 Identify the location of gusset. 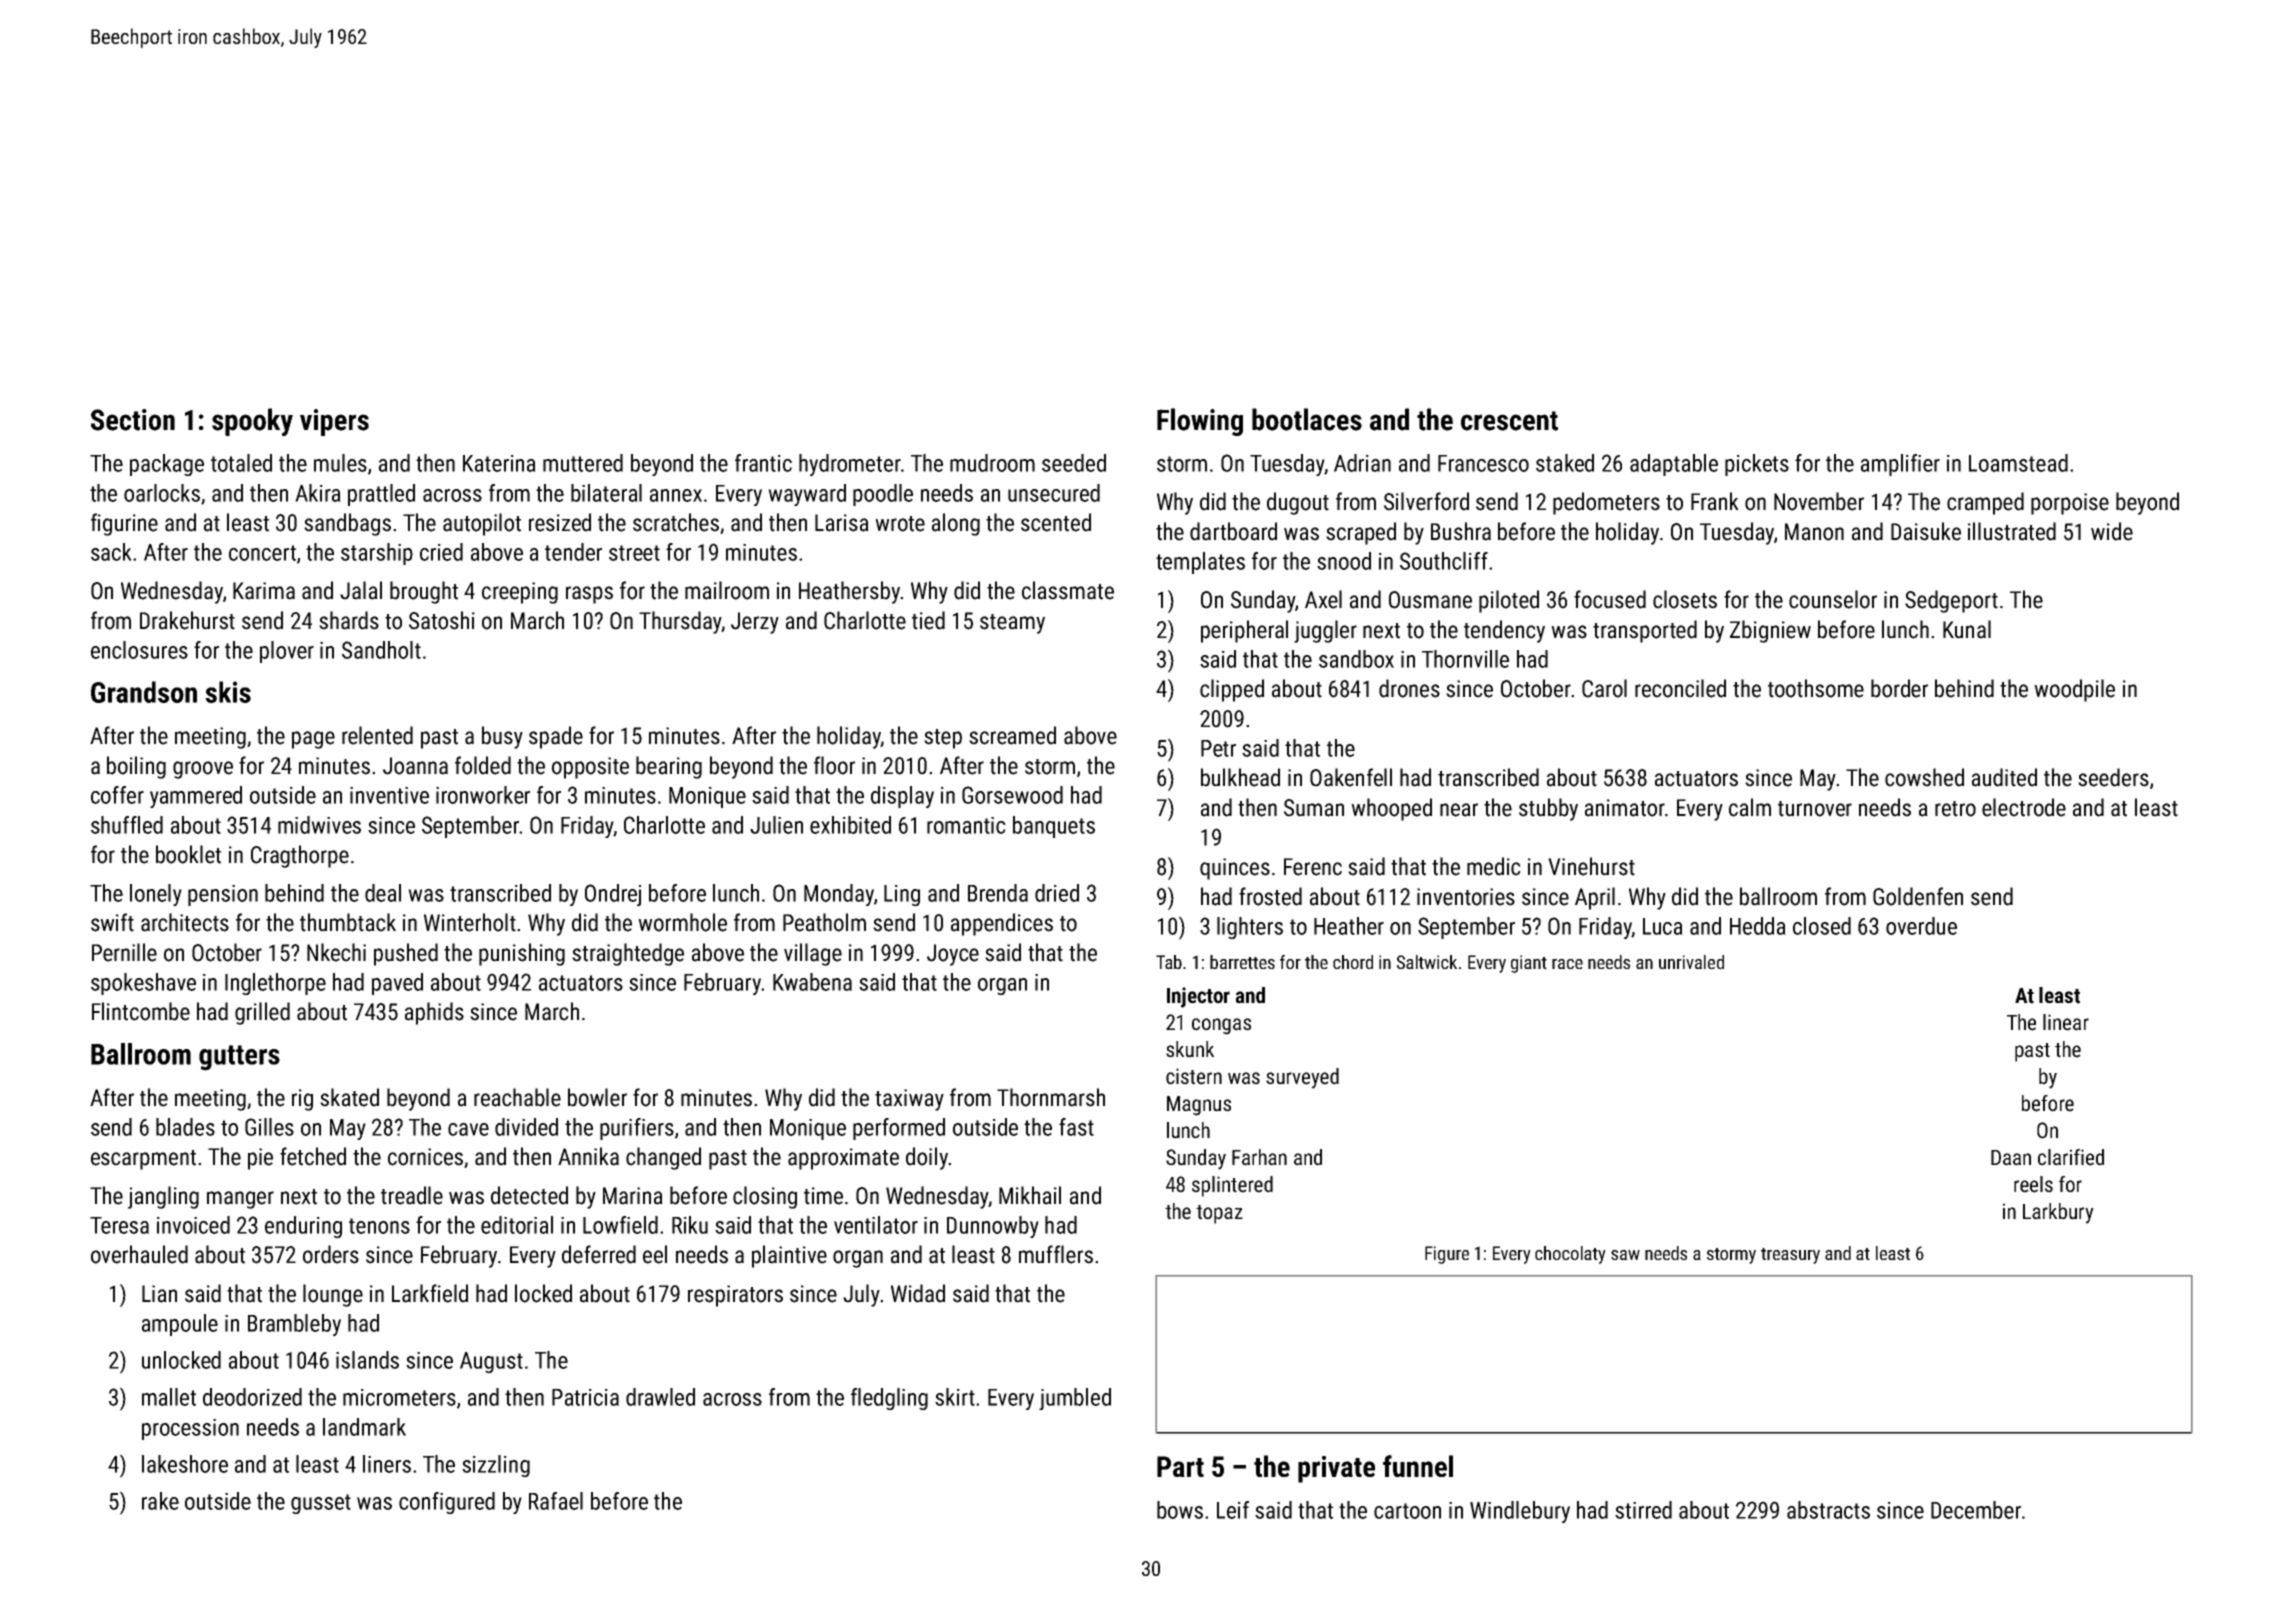
(321, 1504).
